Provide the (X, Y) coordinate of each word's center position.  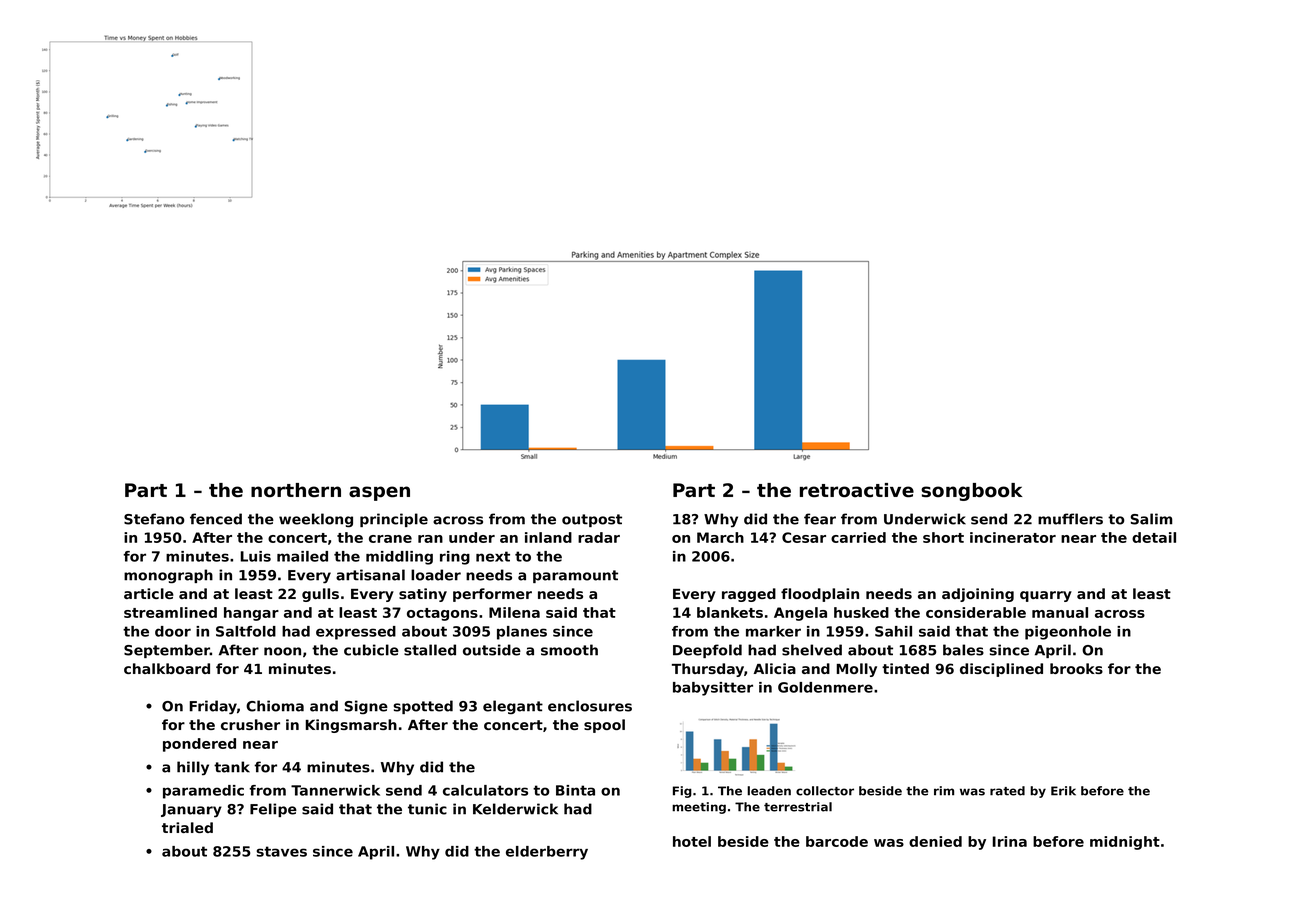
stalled (430, 650)
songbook (971, 492)
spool (604, 726)
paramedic (203, 792)
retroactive (857, 490)
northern (296, 490)
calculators (485, 790)
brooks (1076, 668)
